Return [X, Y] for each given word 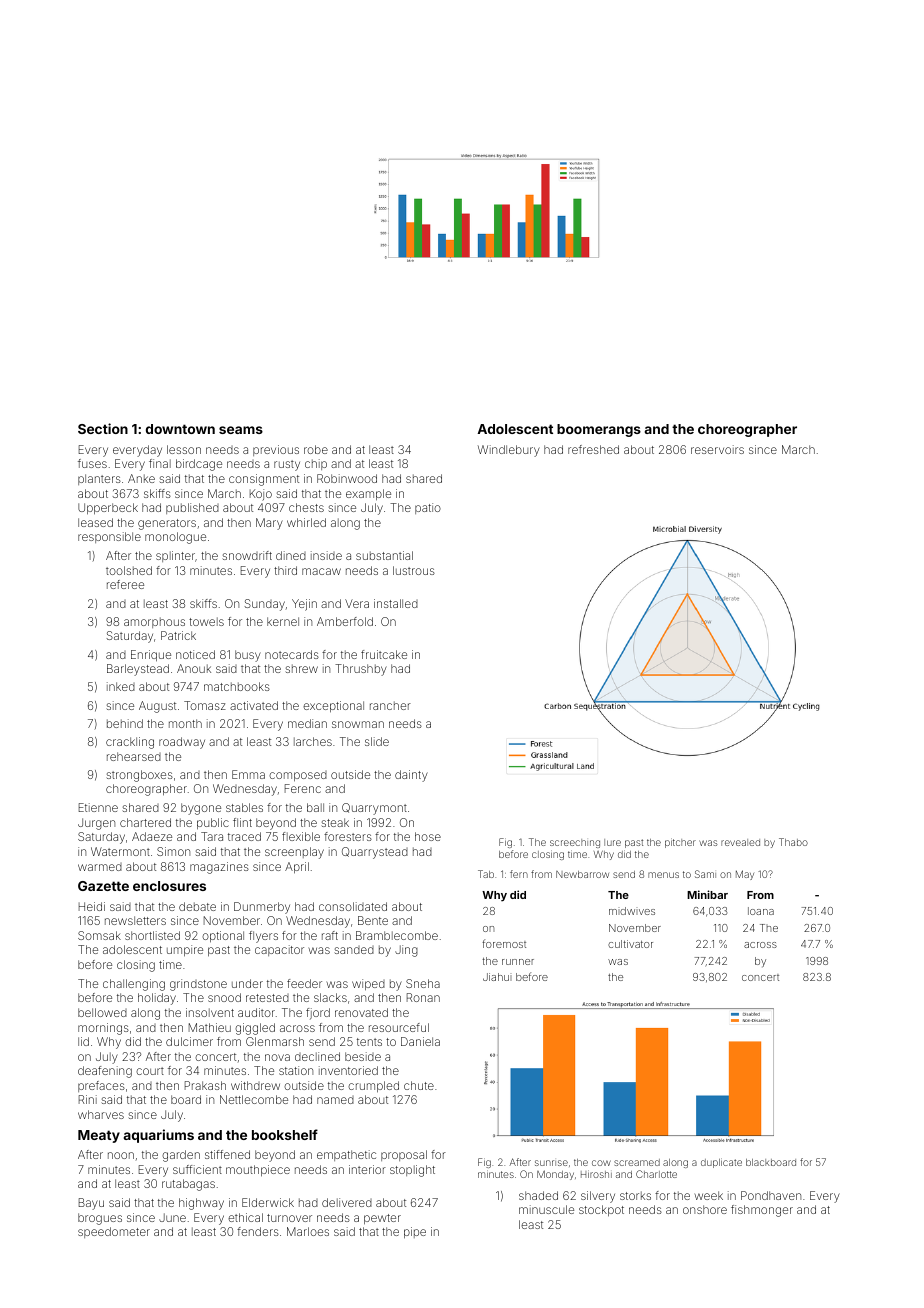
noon [121, 1155]
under [247, 983]
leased [95, 522]
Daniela [420, 1041]
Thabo [793, 842]
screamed [637, 1162]
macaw [321, 571]
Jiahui [497, 977]
